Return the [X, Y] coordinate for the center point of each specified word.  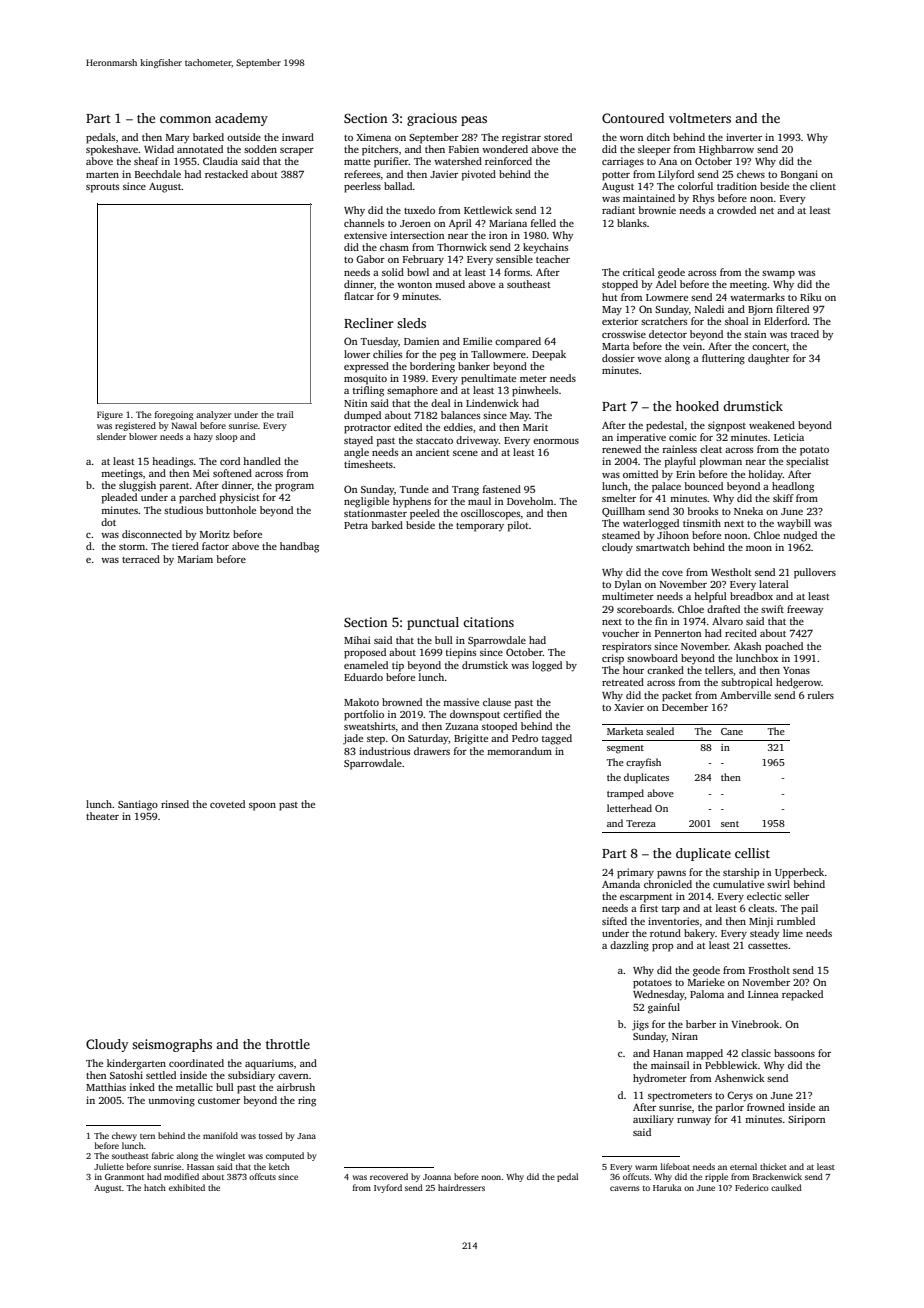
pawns [671, 875]
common [185, 119]
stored [558, 137]
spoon [262, 807]
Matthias [106, 1087]
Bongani [799, 175]
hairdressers [461, 1187]
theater [102, 816]
